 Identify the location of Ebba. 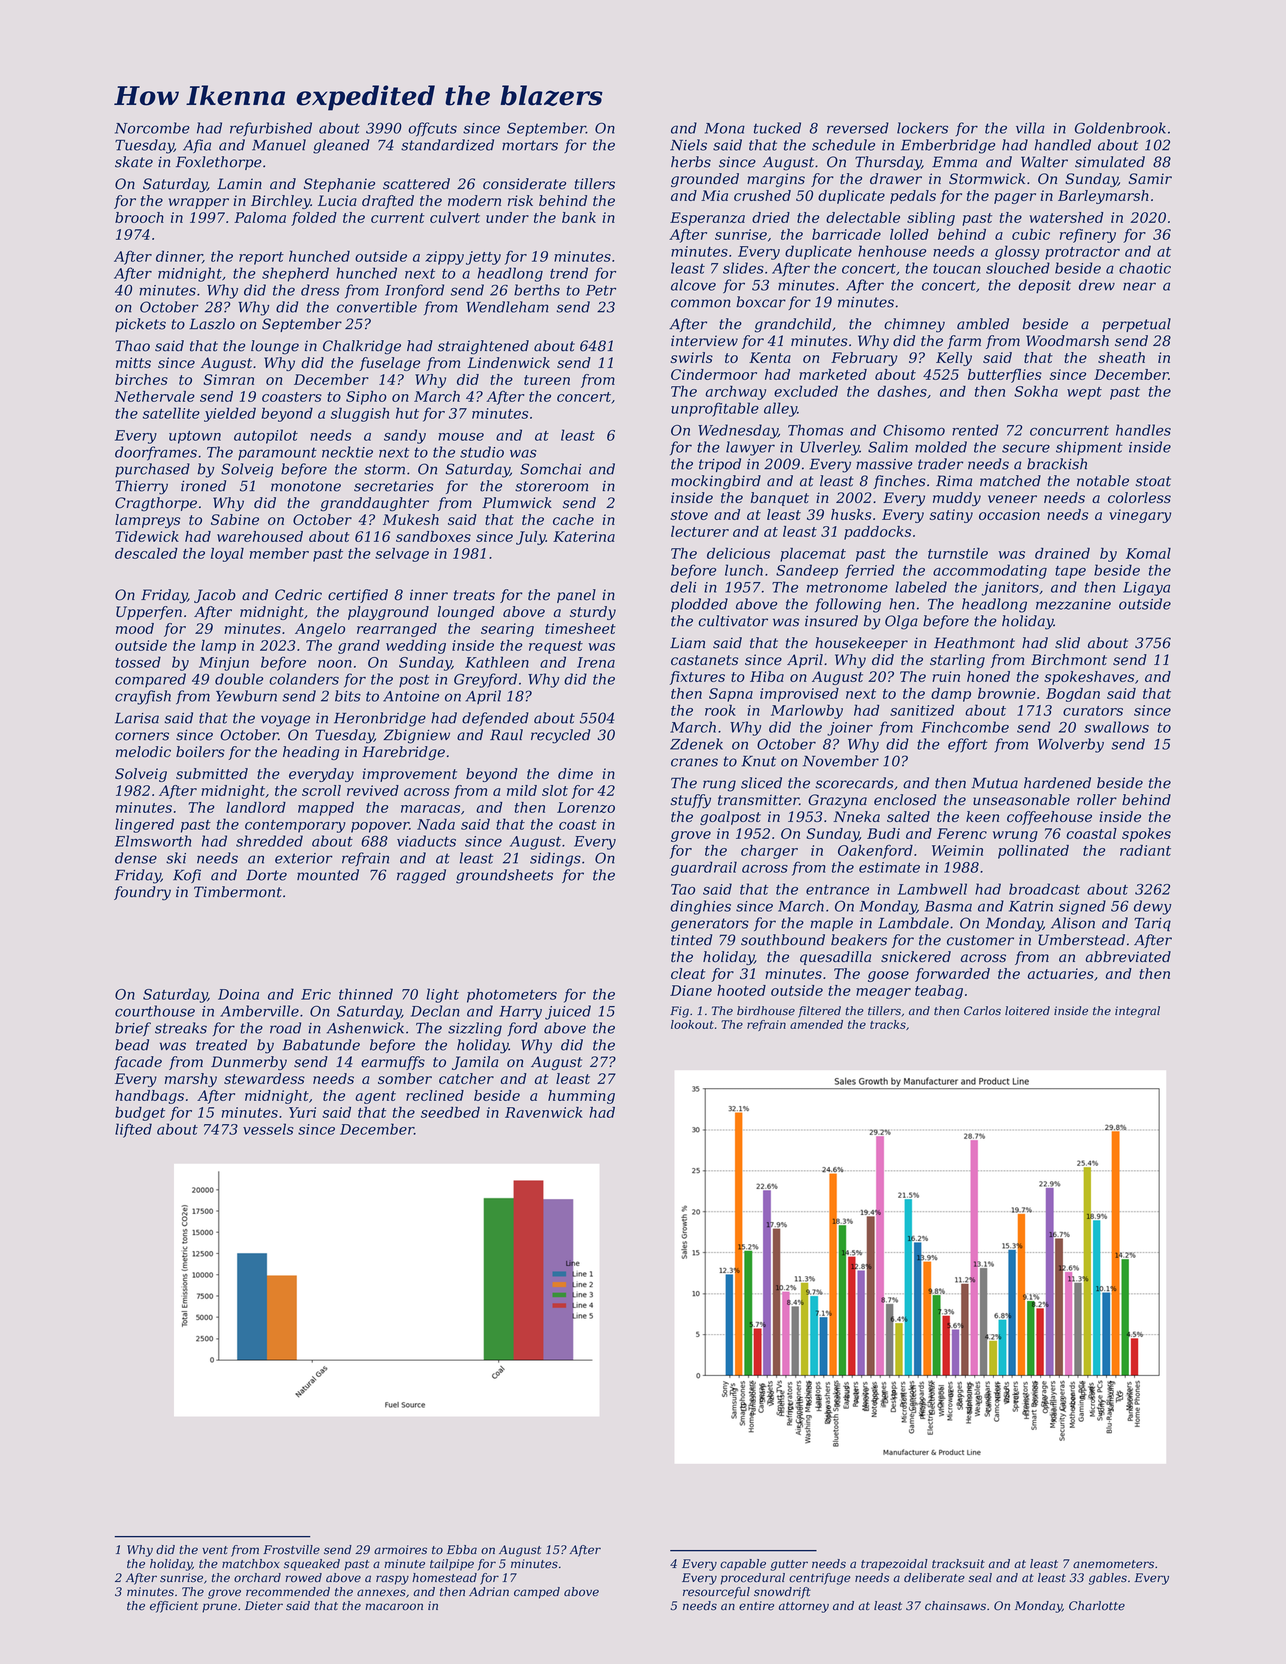
(462, 1550).
